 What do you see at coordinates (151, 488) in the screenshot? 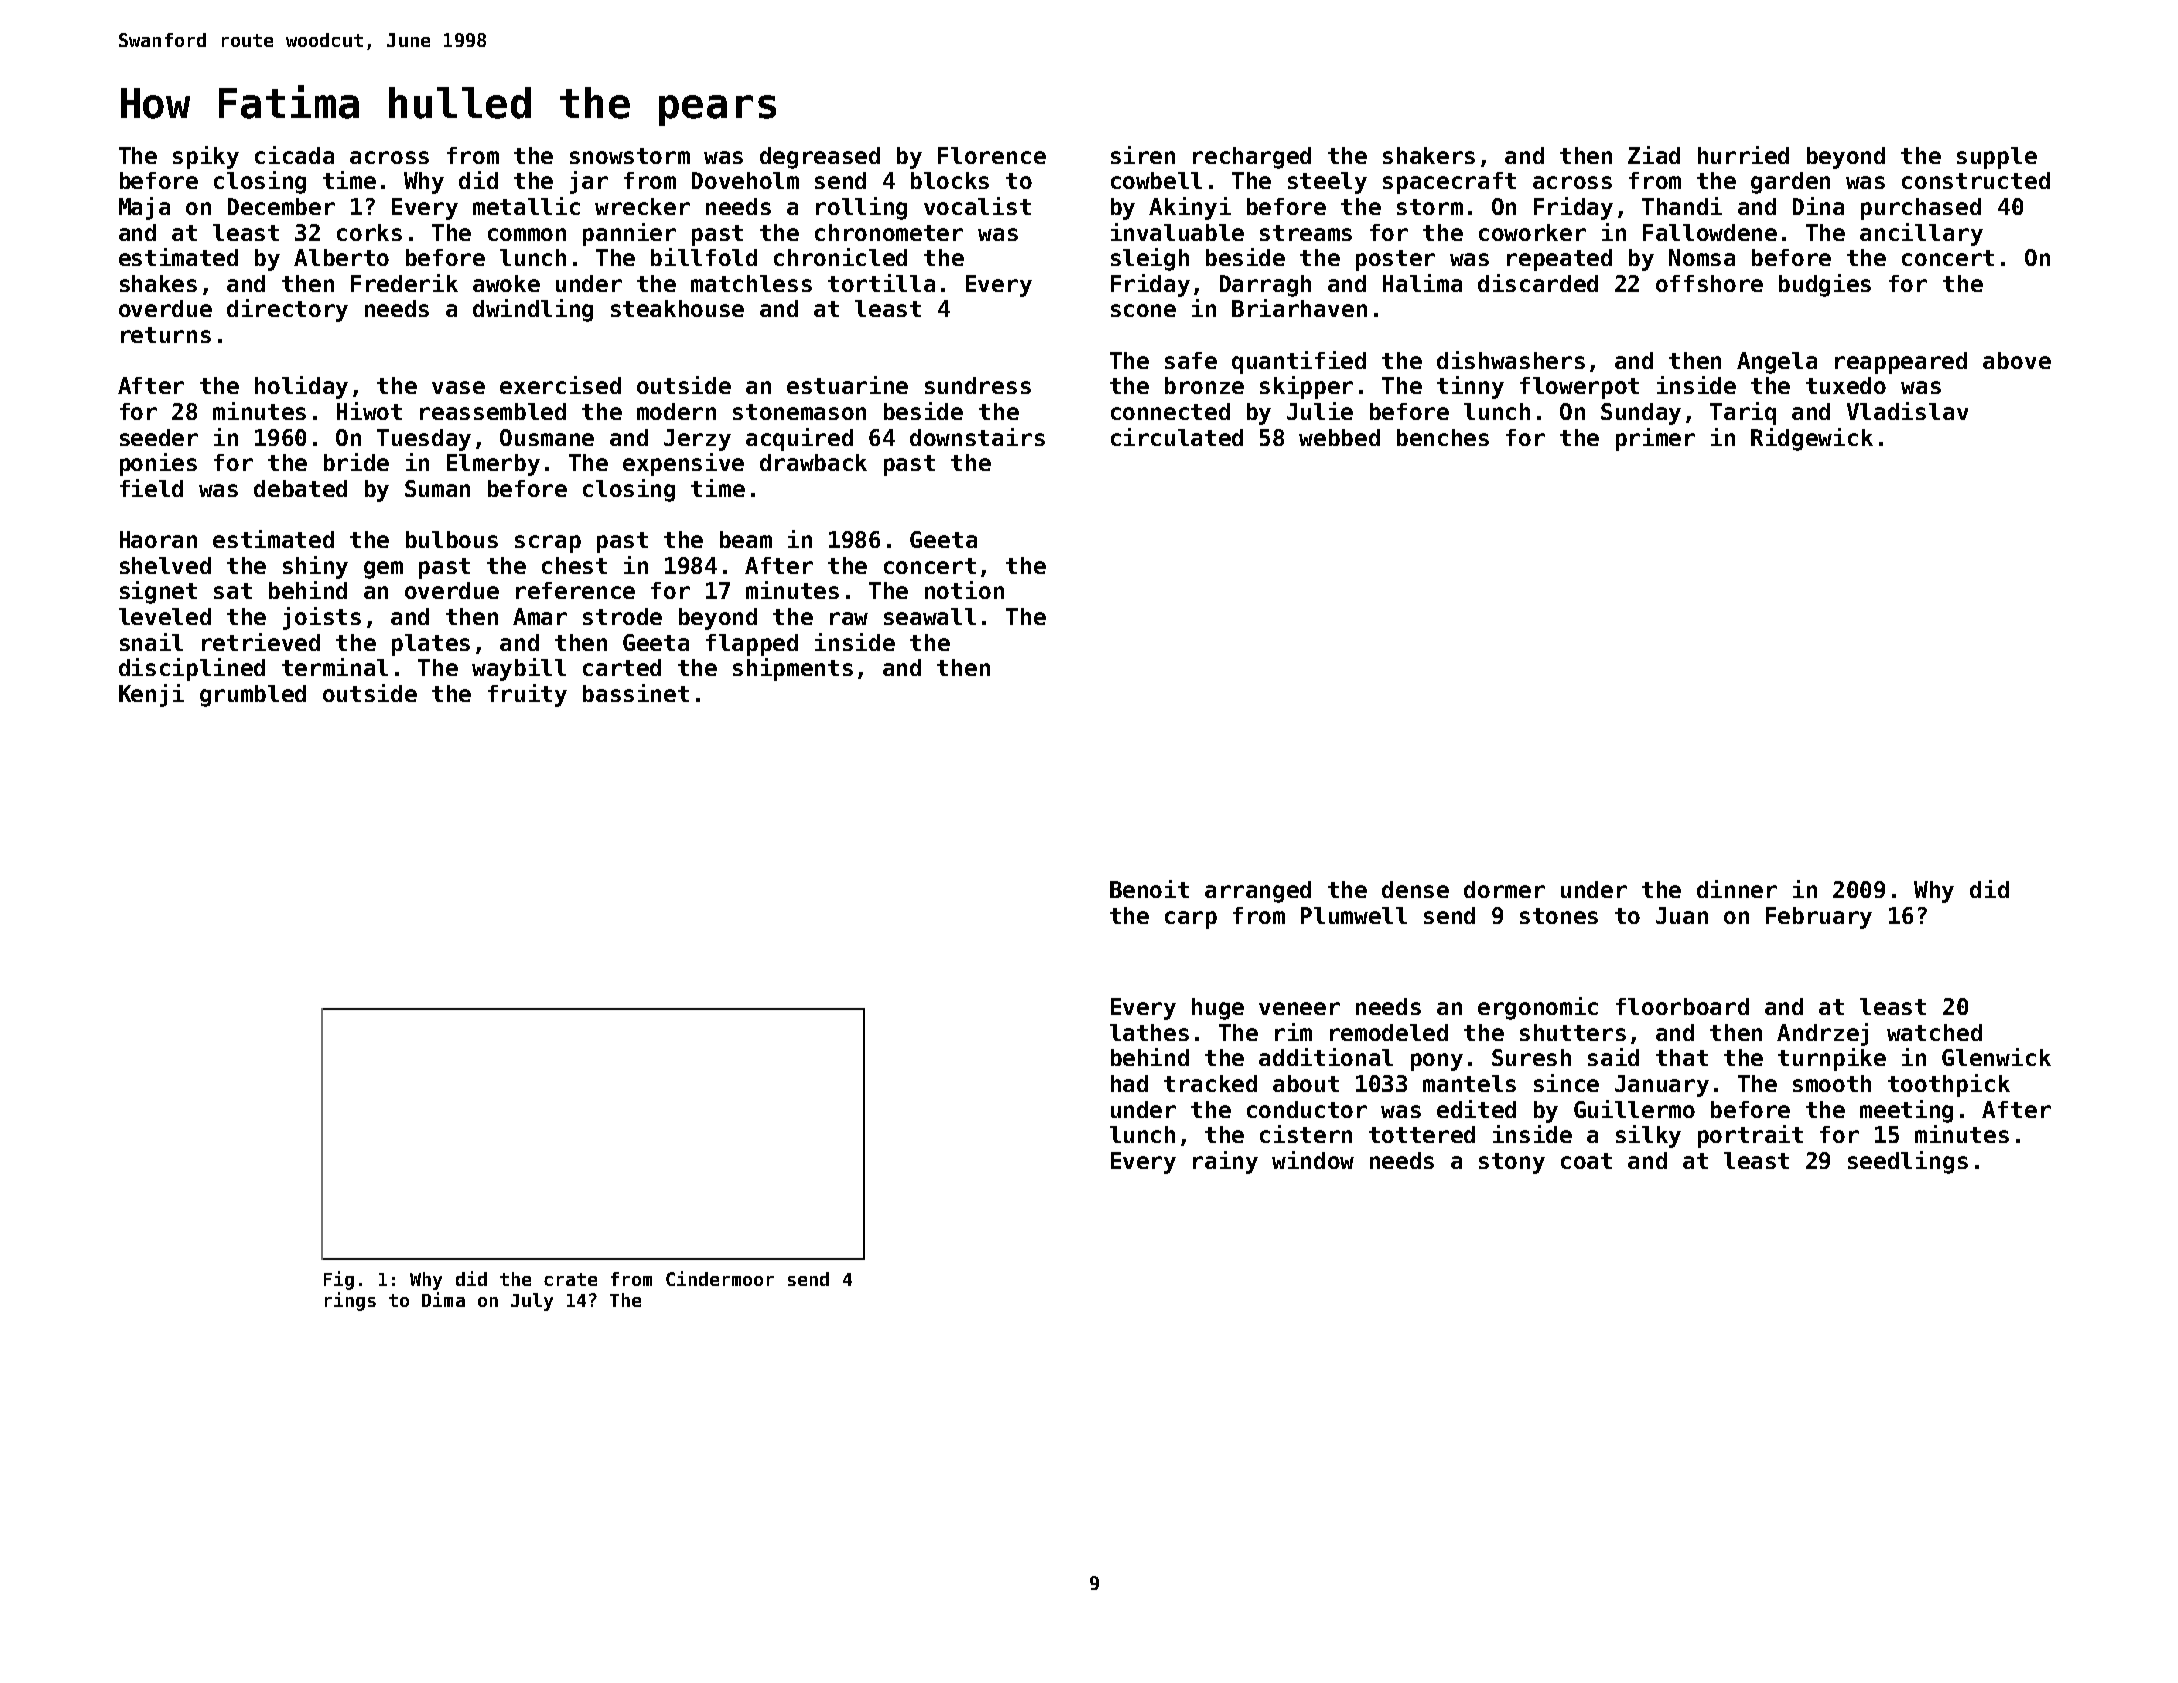
I see `field` at bounding box center [151, 488].
